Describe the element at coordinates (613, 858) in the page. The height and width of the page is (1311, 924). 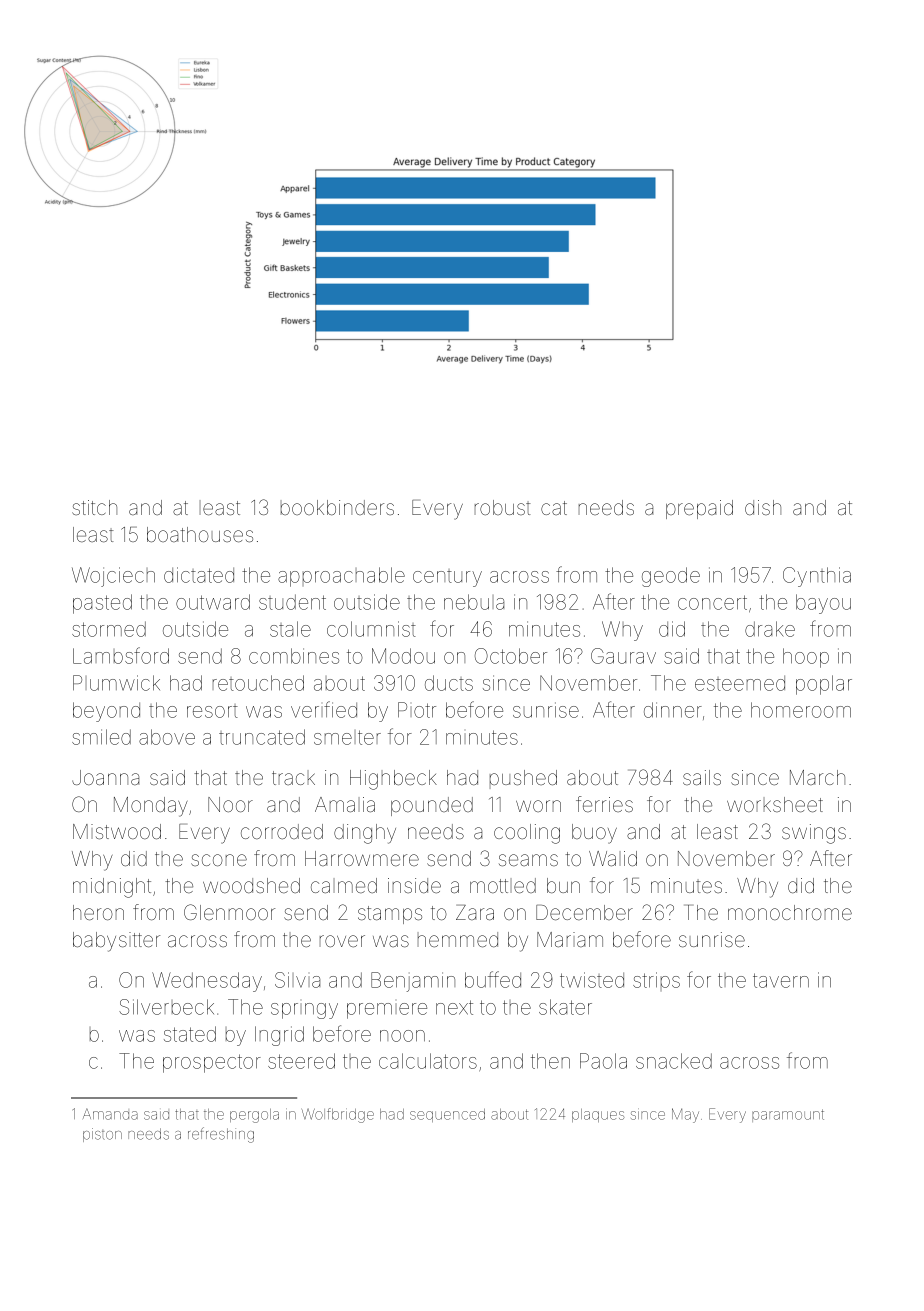
I see `Walid` at that location.
